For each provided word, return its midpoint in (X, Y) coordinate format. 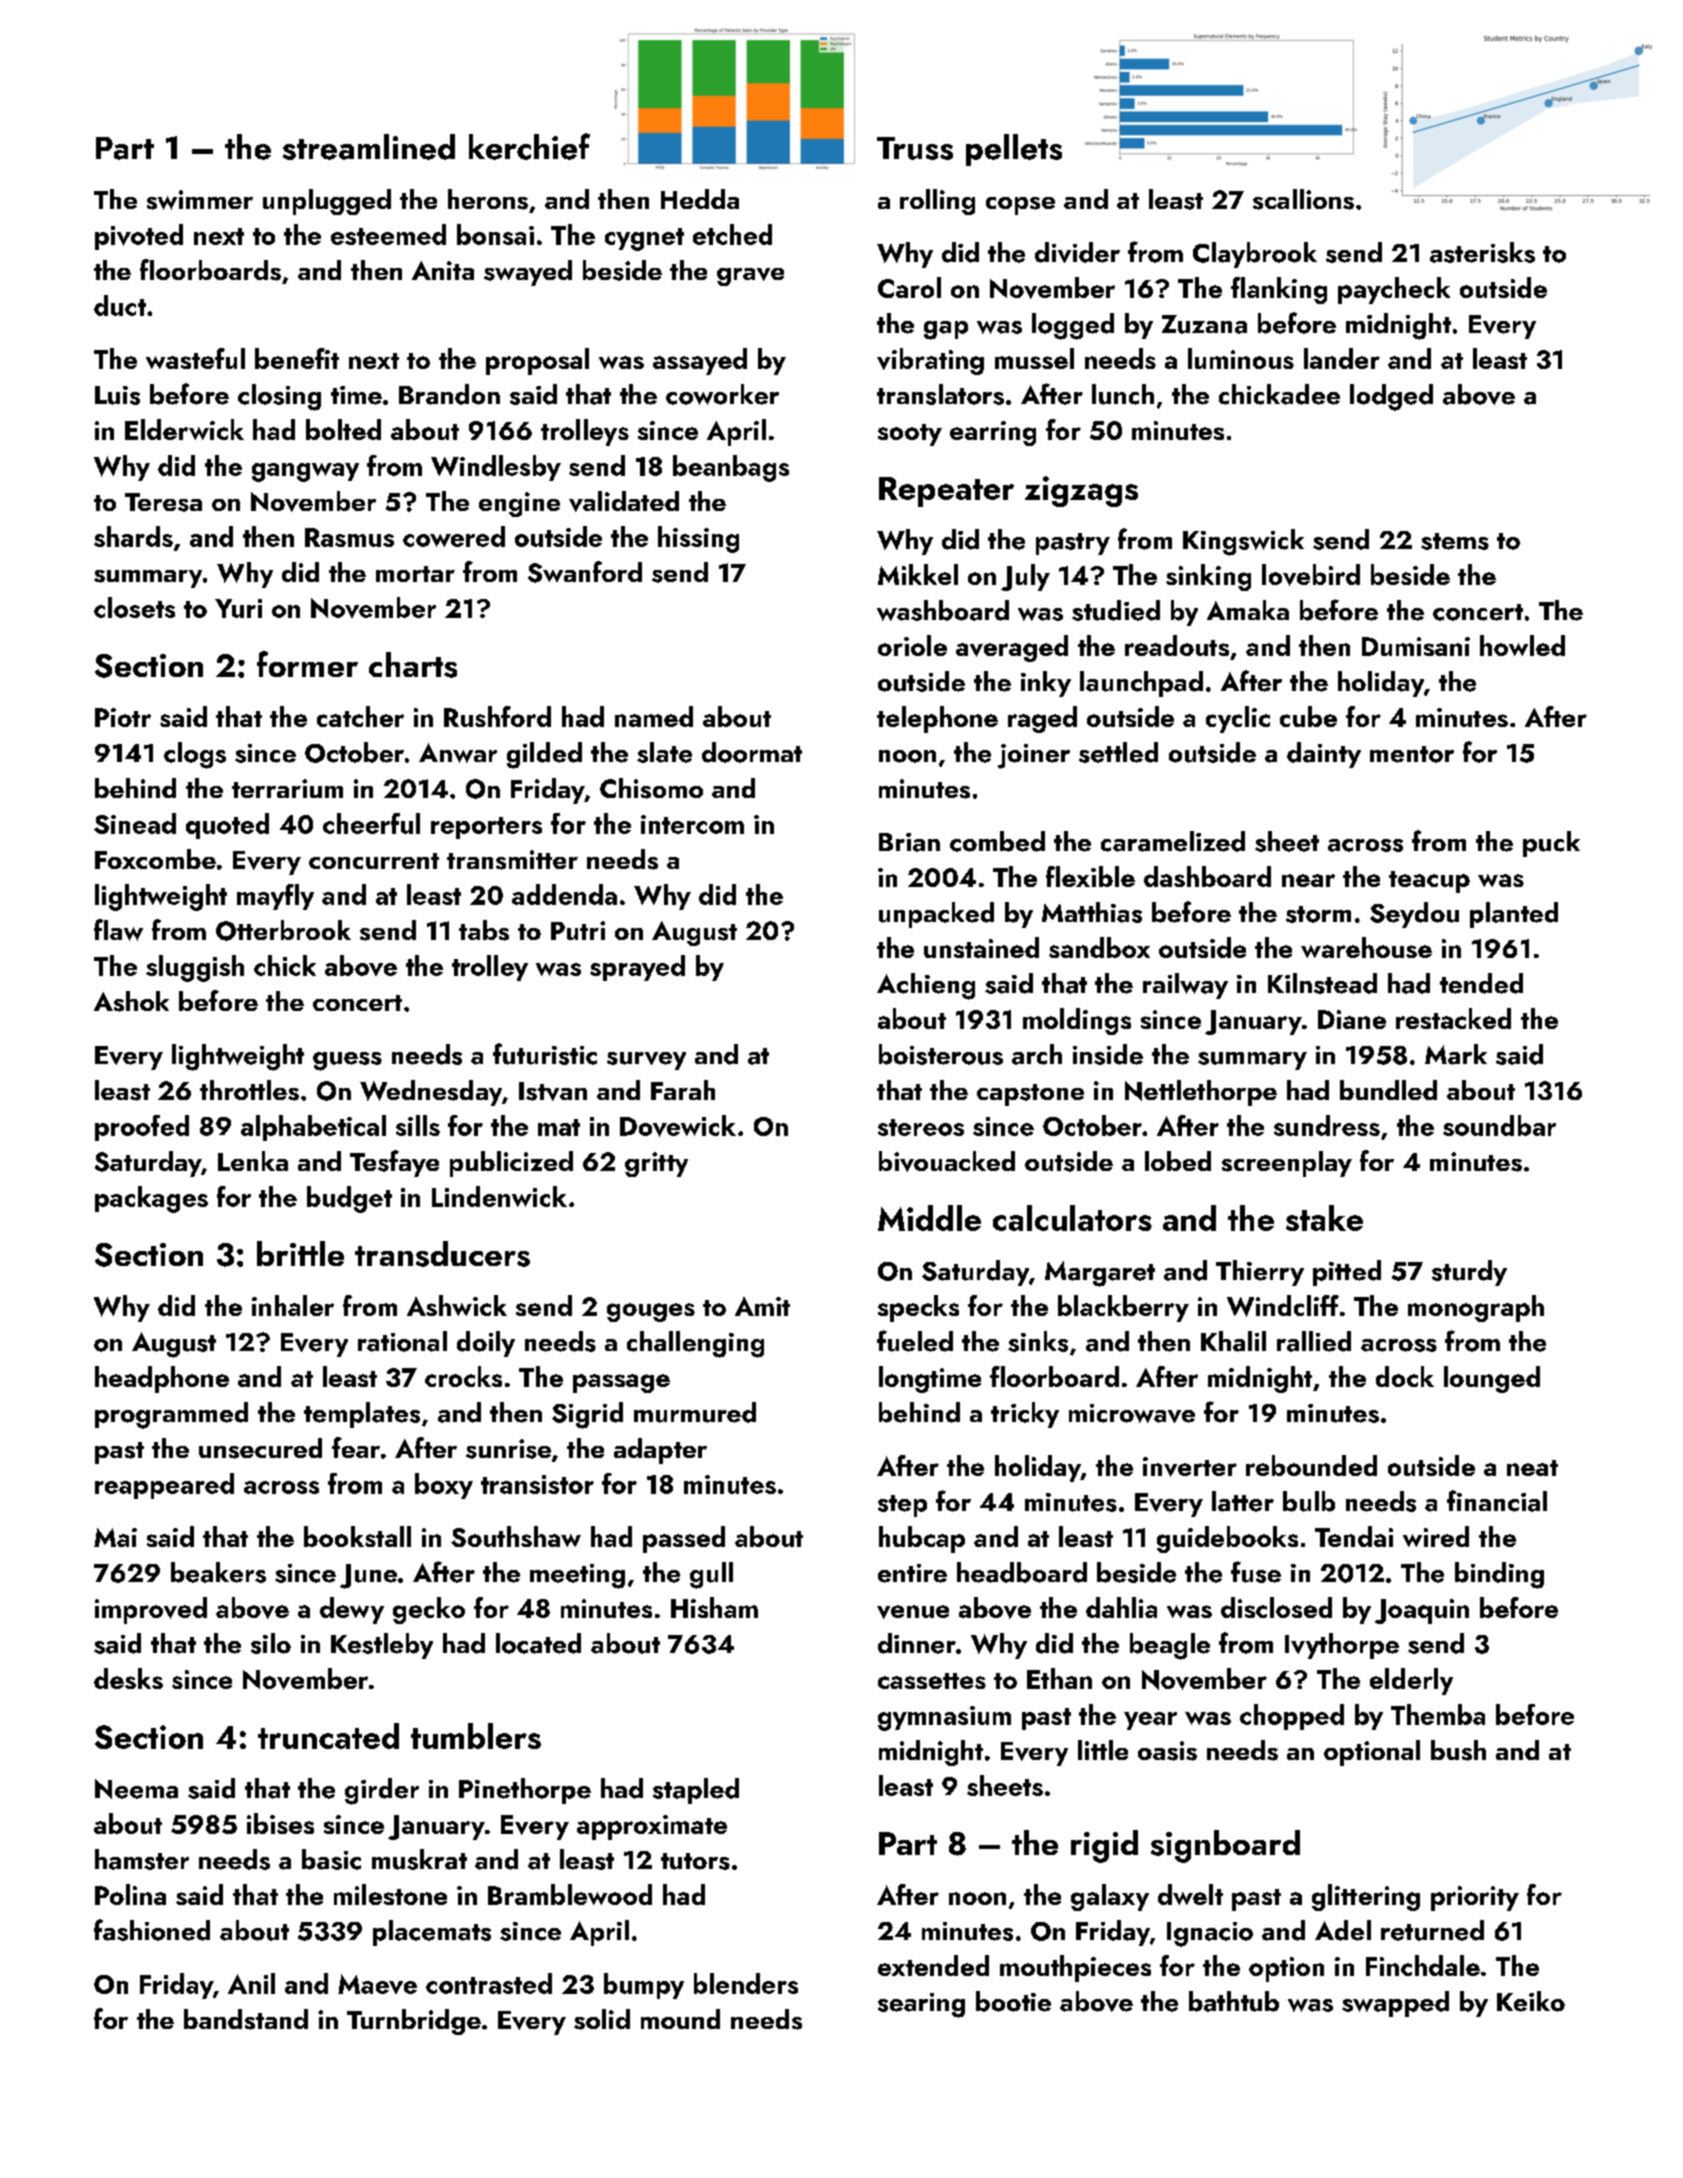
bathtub (1234, 2001)
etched (732, 234)
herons (488, 199)
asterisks (1482, 252)
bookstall (357, 1536)
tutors (695, 1861)
